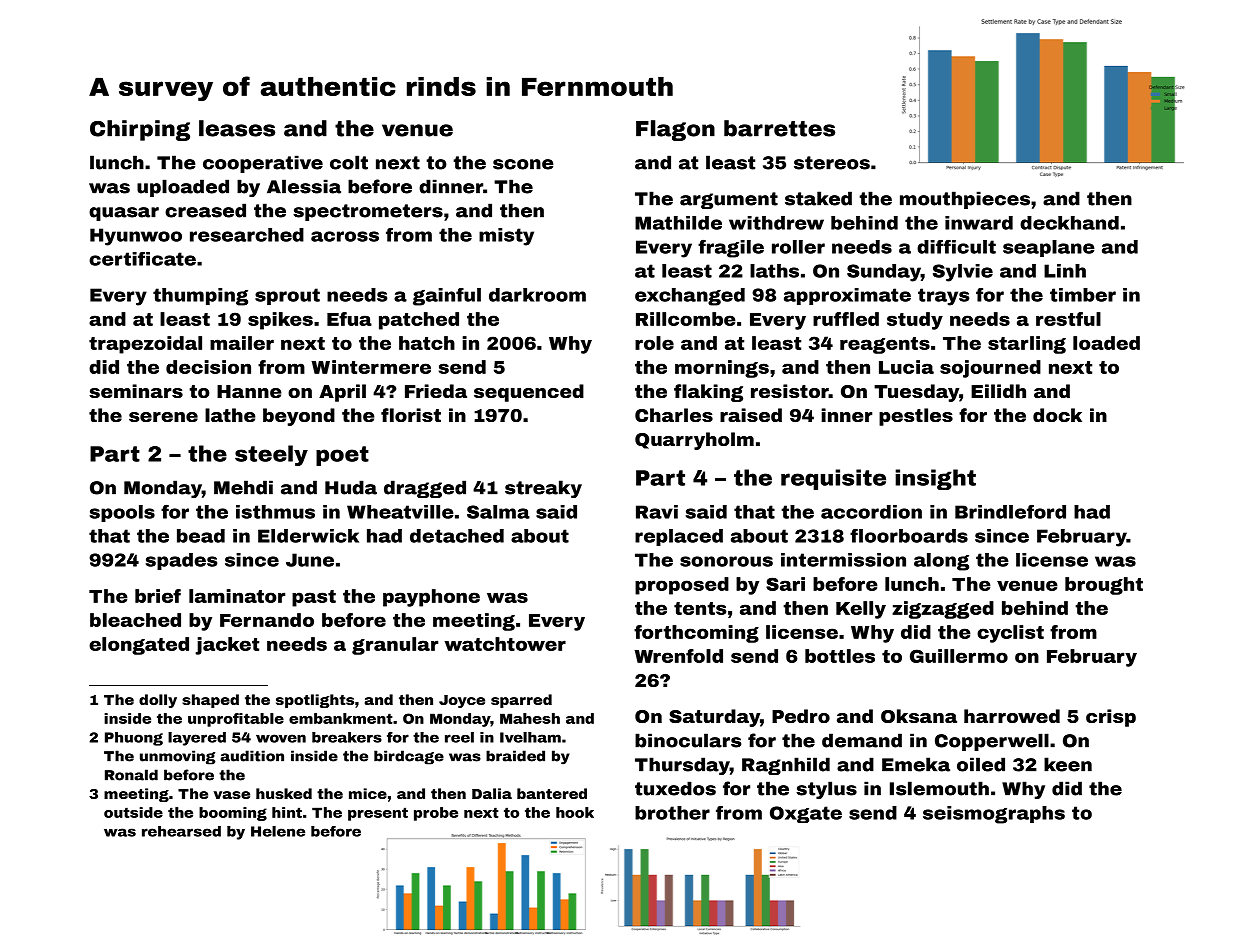 The width and height of the document is (1233, 952). I want to click on starling, so click(1027, 345).
